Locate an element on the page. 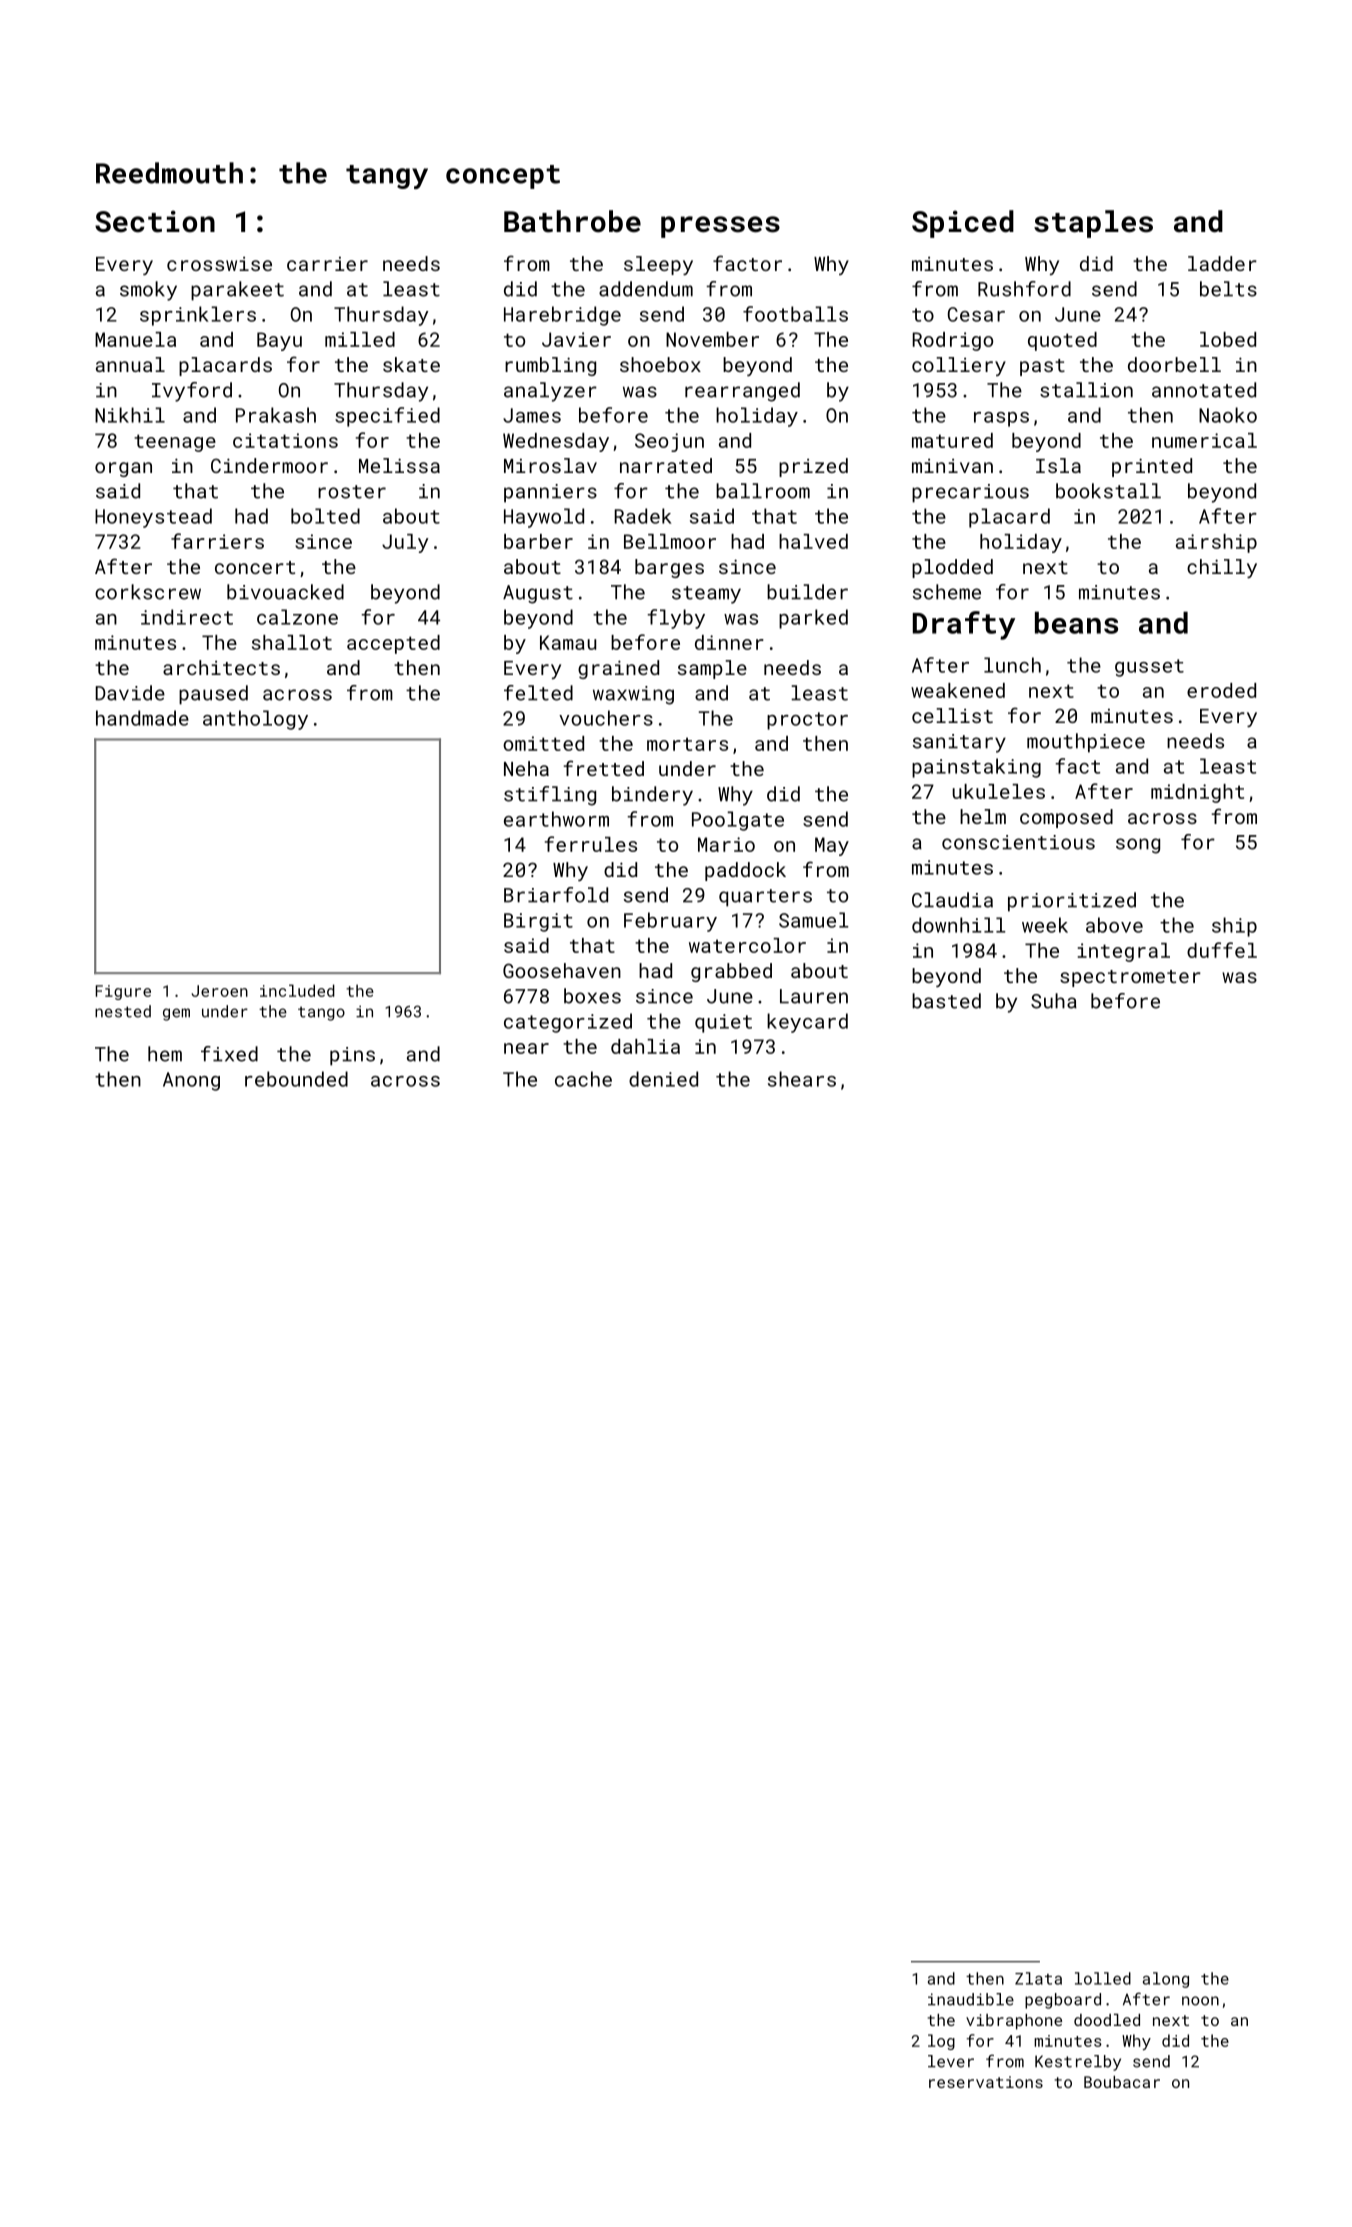  spectrometer is located at coordinates (1130, 978).
